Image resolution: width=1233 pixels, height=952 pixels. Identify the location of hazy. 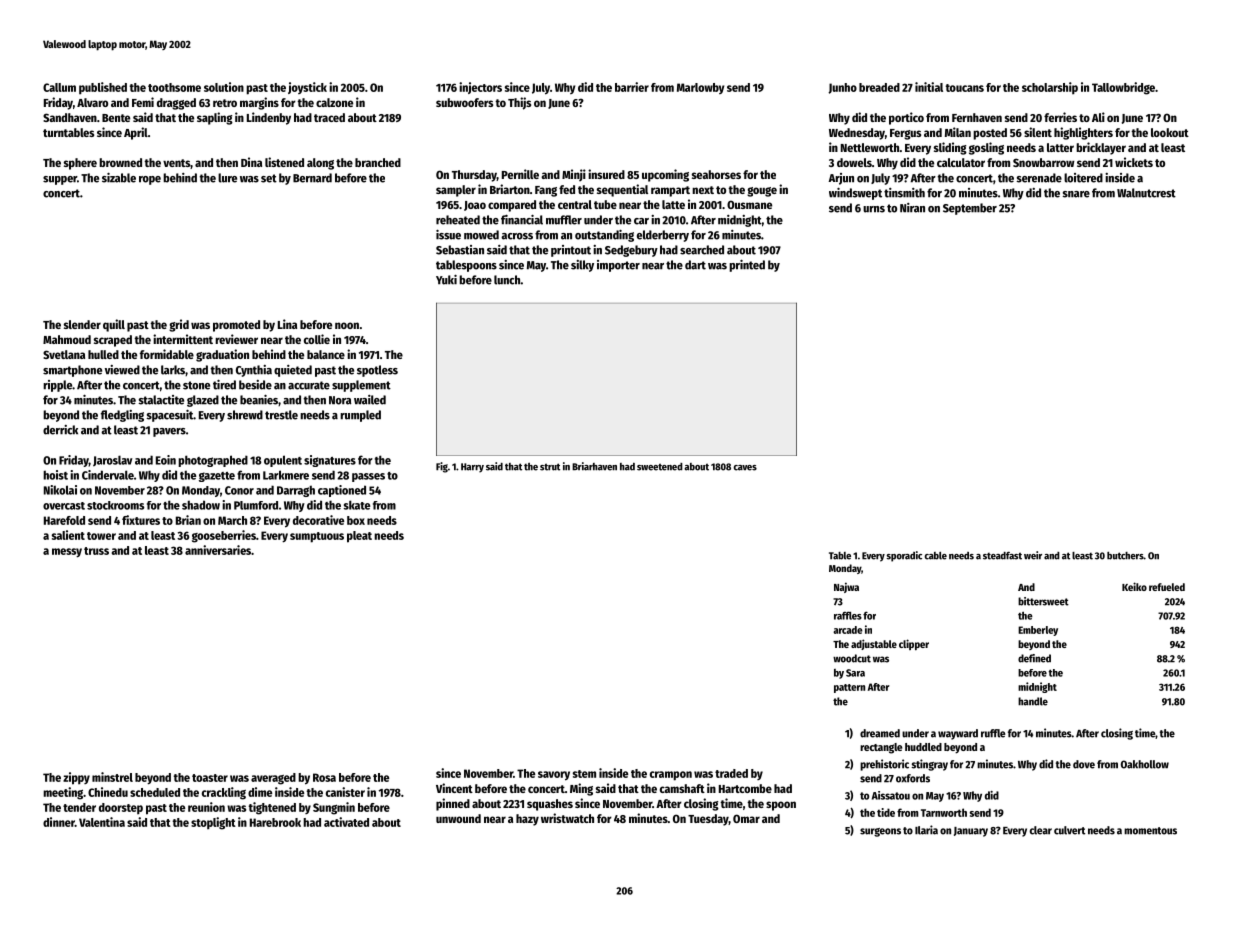
(527, 820).
